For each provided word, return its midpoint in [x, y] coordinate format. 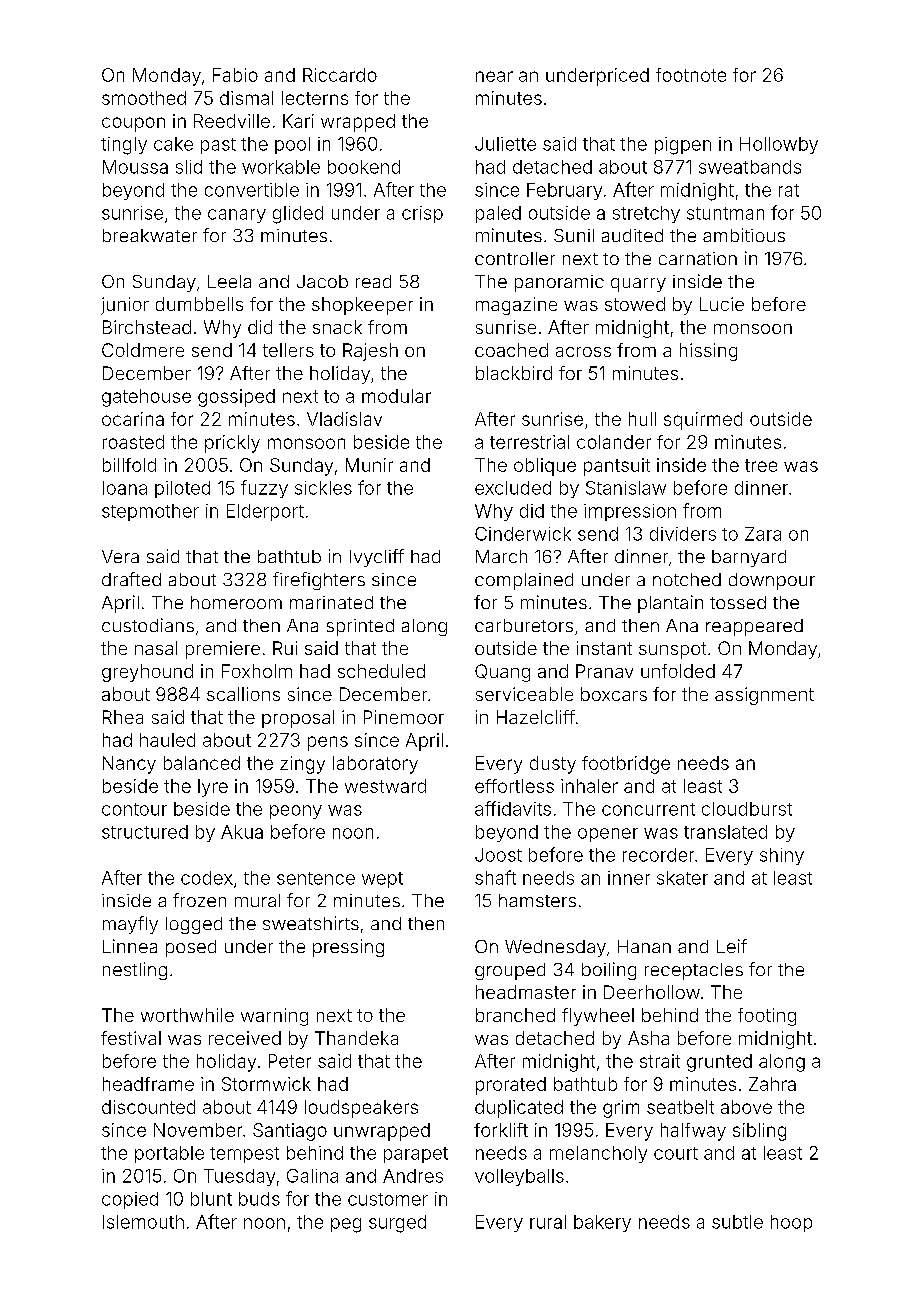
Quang [502, 673]
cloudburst [747, 809]
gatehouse [146, 398]
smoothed [144, 98]
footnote [691, 75]
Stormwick [266, 1084]
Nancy [129, 765]
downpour [772, 581]
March [501, 556]
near [494, 76]
